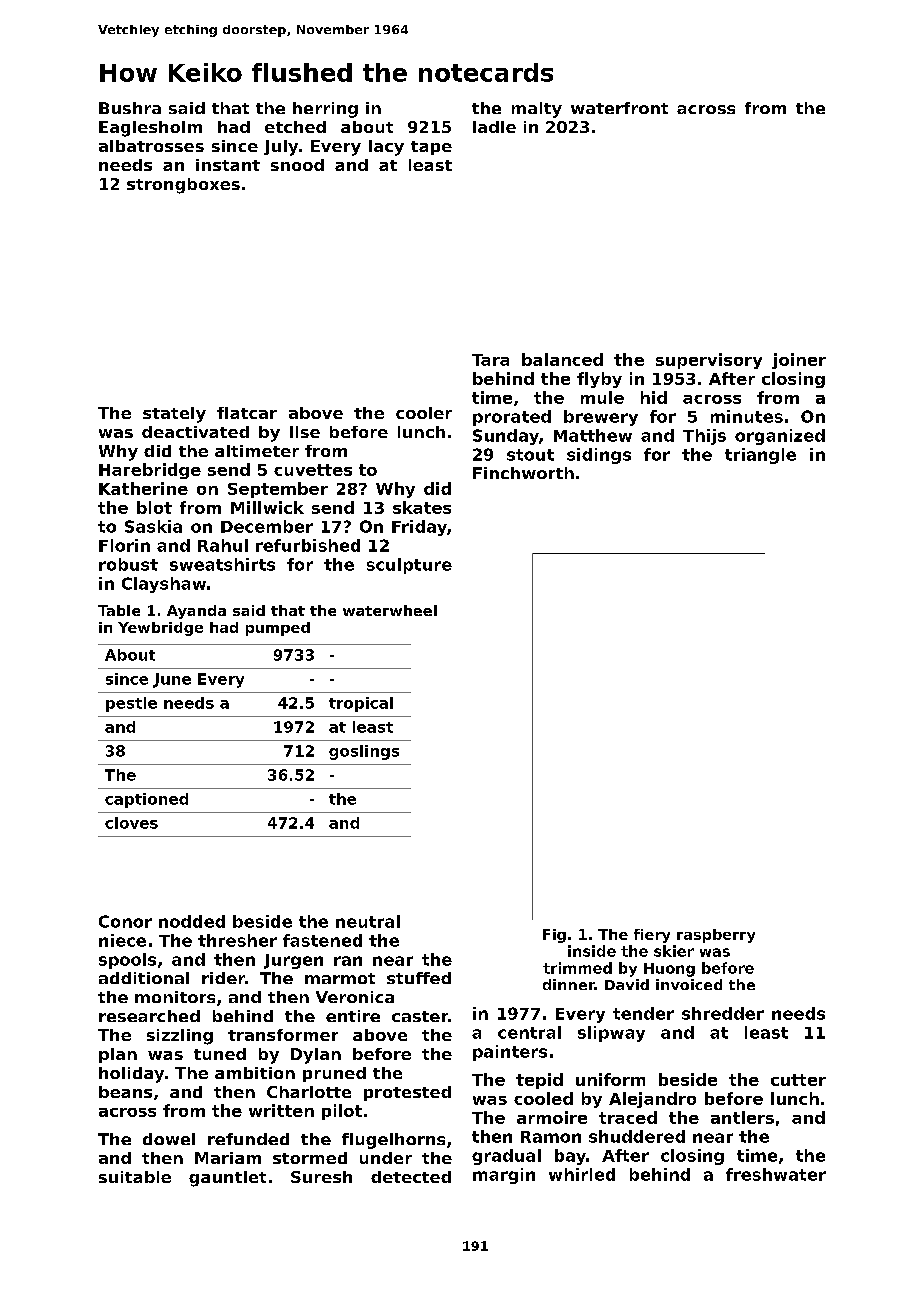 This page has width=924, height=1308. What do you see at coordinates (172, 680) in the page?
I see `June` at bounding box center [172, 680].
